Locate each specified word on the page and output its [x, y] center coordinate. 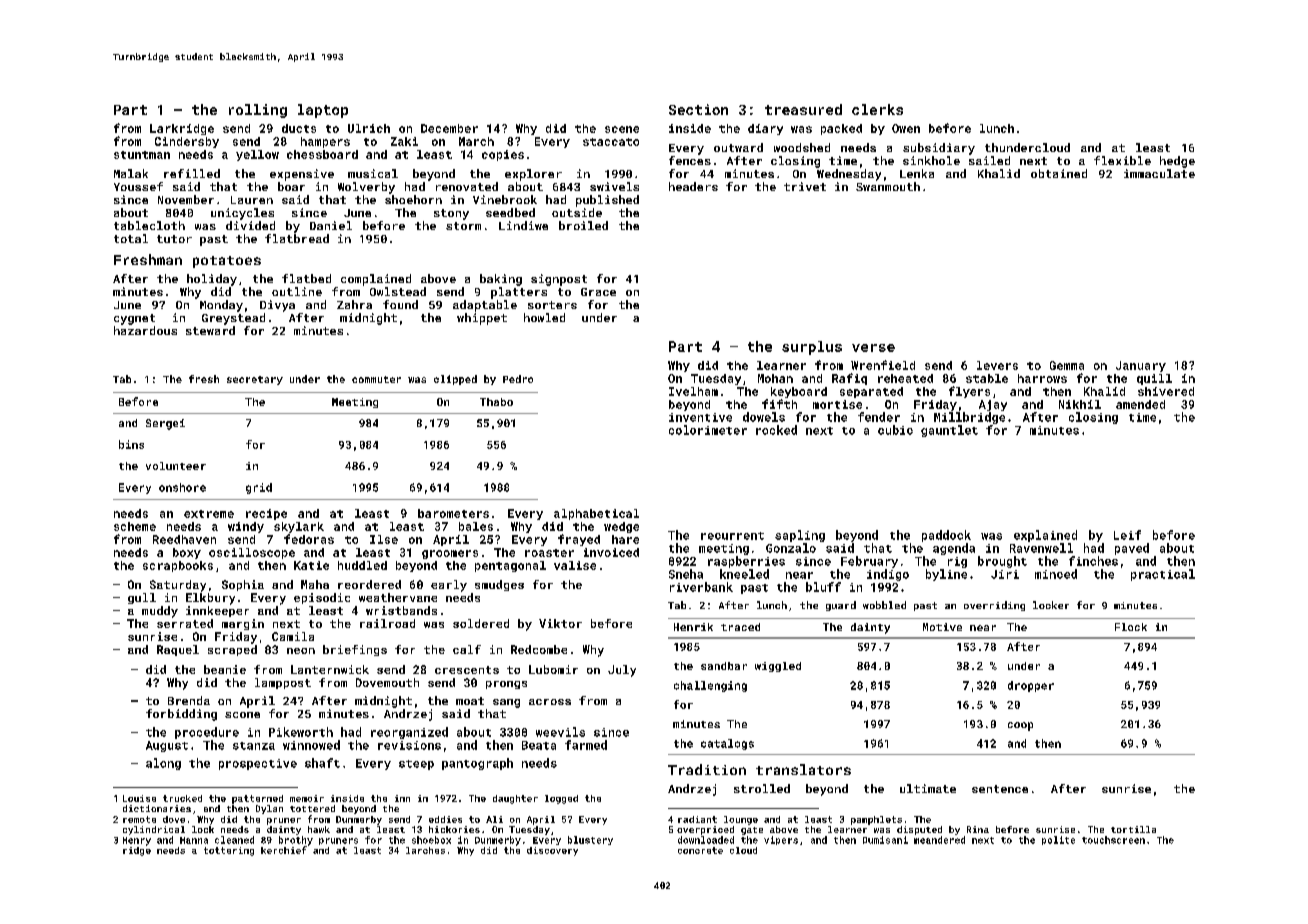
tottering [229, 851]
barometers [453, 513]
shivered [1166, 391]
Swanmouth [888, 186]
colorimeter [708, 430]
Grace [598, 292]
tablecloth [149, 225]
